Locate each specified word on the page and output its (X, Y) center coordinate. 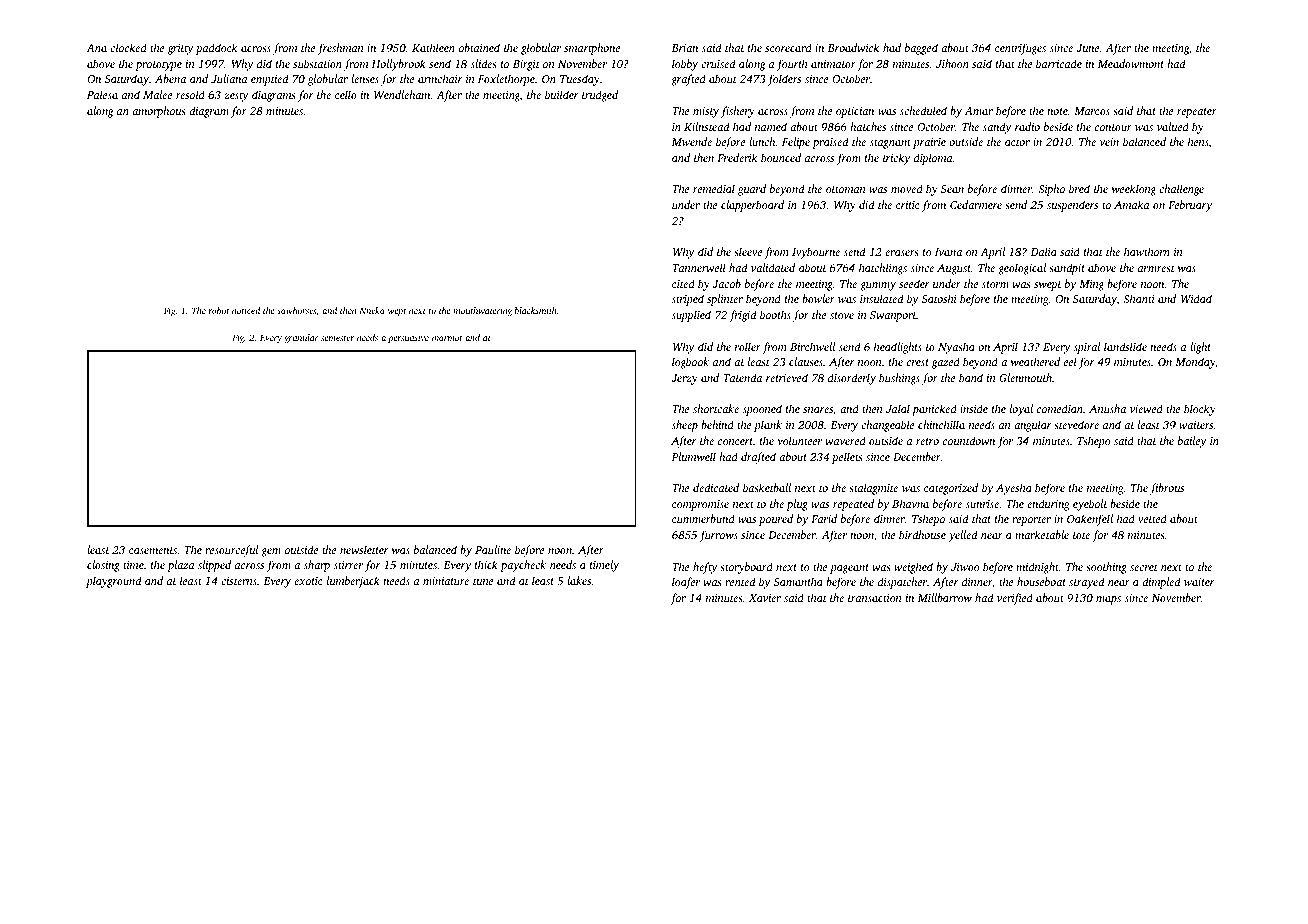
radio (1027, 126)
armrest (1156, 268)
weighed (913, 568)
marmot (447, 338)
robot (219, 310)
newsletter (364, 549)
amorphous (158, 112)
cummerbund (703, 518)
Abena (170, 78)
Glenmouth (1025, 377)
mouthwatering (482, 311)
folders (784, 80)
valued (1173, 126)
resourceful (231, 551)
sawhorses (296, 310)
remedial (714, 188)
